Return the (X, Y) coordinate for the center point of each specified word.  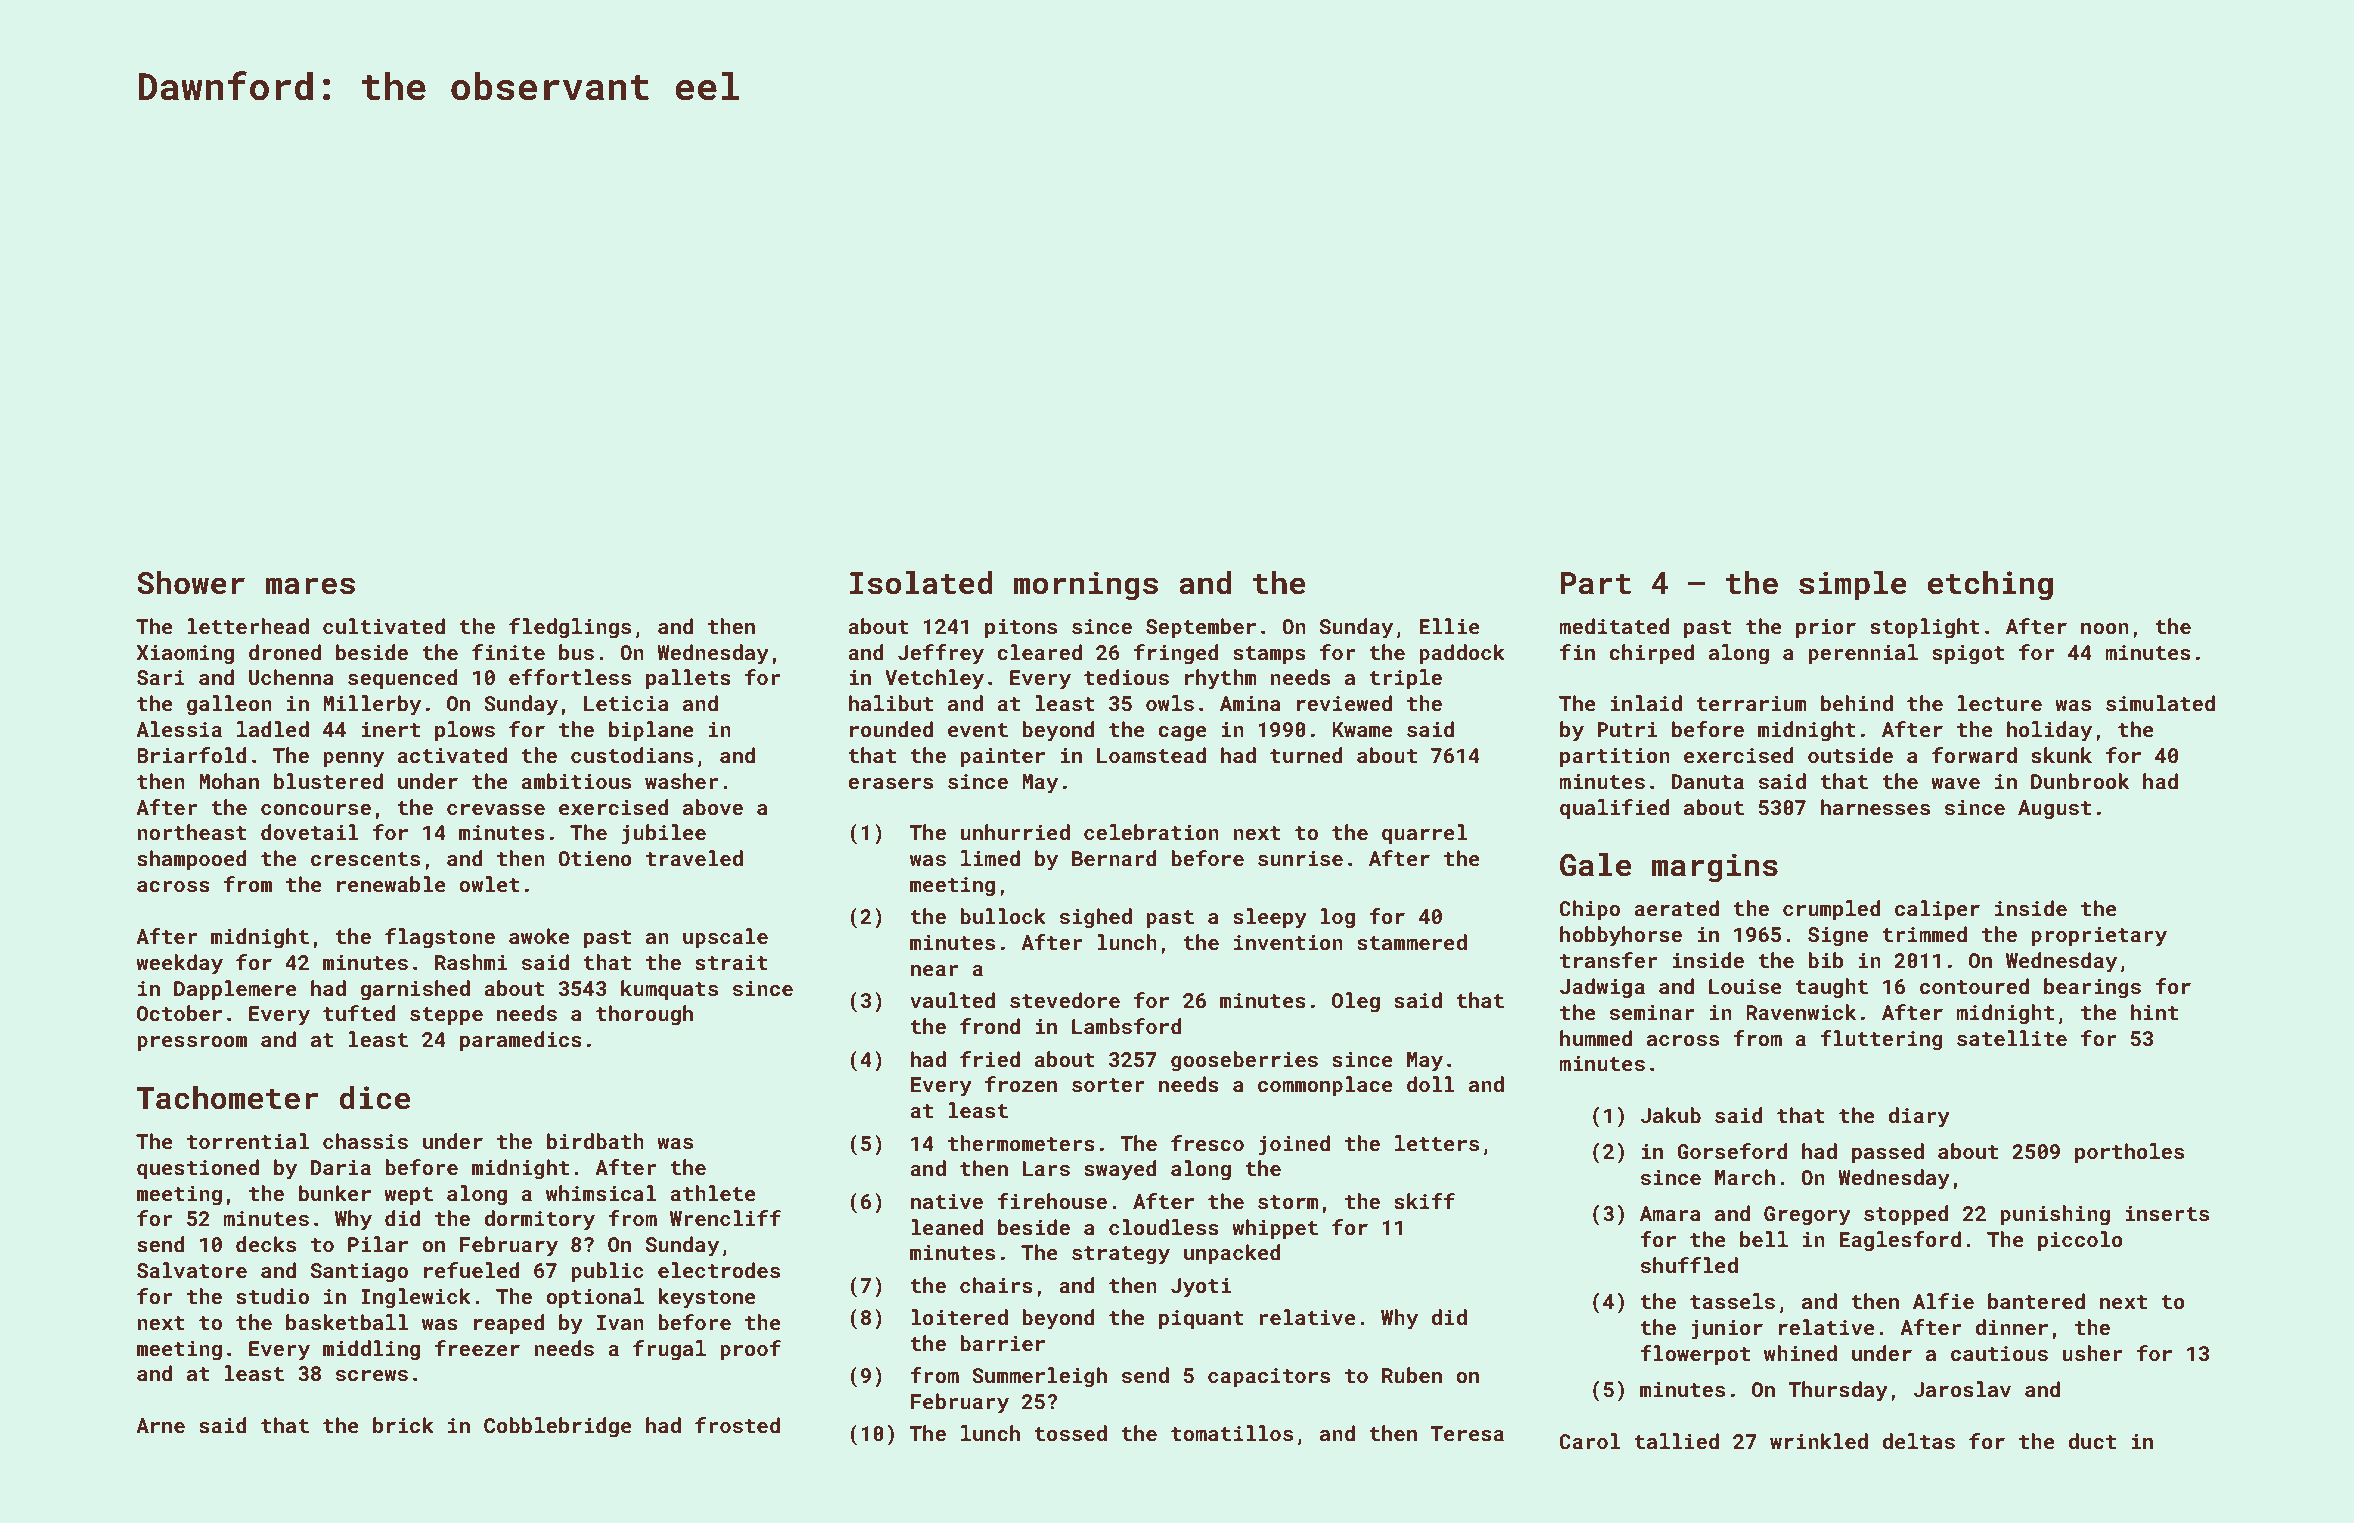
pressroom (192, 1043)
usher (2092, 1353)
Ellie (1449, 626)
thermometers (1021, 1143)
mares (310, 586)
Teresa (1467, 1433)
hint (2154, 1012)
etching (1990, 586)
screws (372, 1375)
